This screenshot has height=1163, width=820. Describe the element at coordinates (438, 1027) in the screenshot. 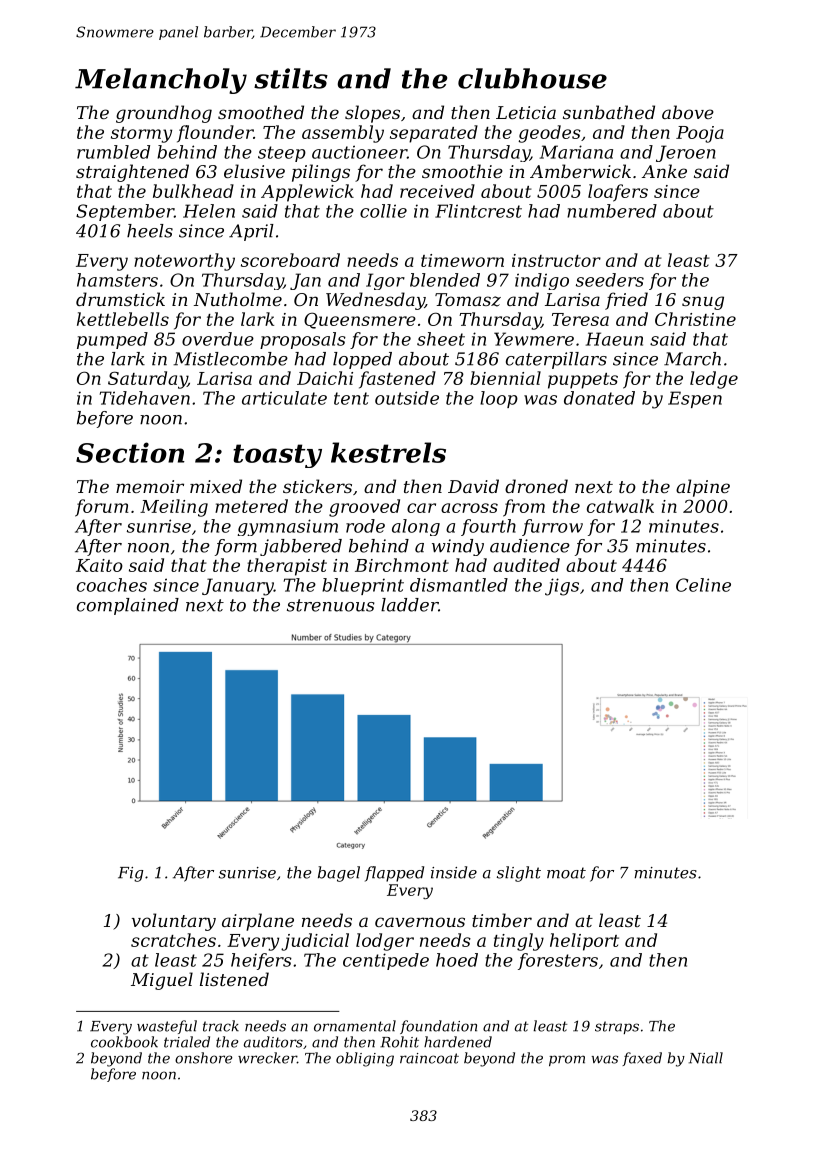

I see `foundation` at that location.
